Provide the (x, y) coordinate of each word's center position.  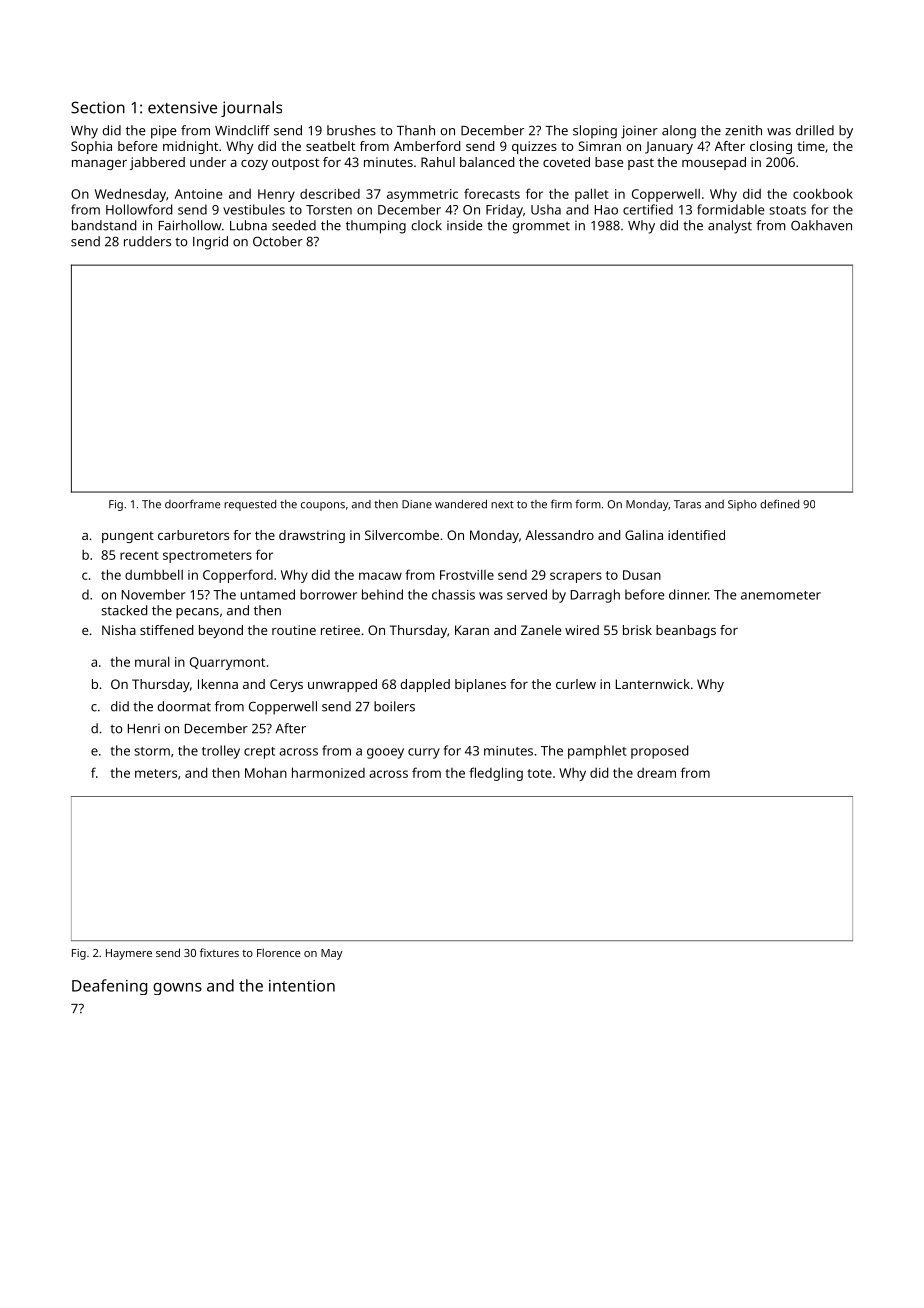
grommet (541, 227)
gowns (177, 989)
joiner (639, 132)
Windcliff (242, 130)
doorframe (192, 504)
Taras (687, 504)
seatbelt (330, 146)
